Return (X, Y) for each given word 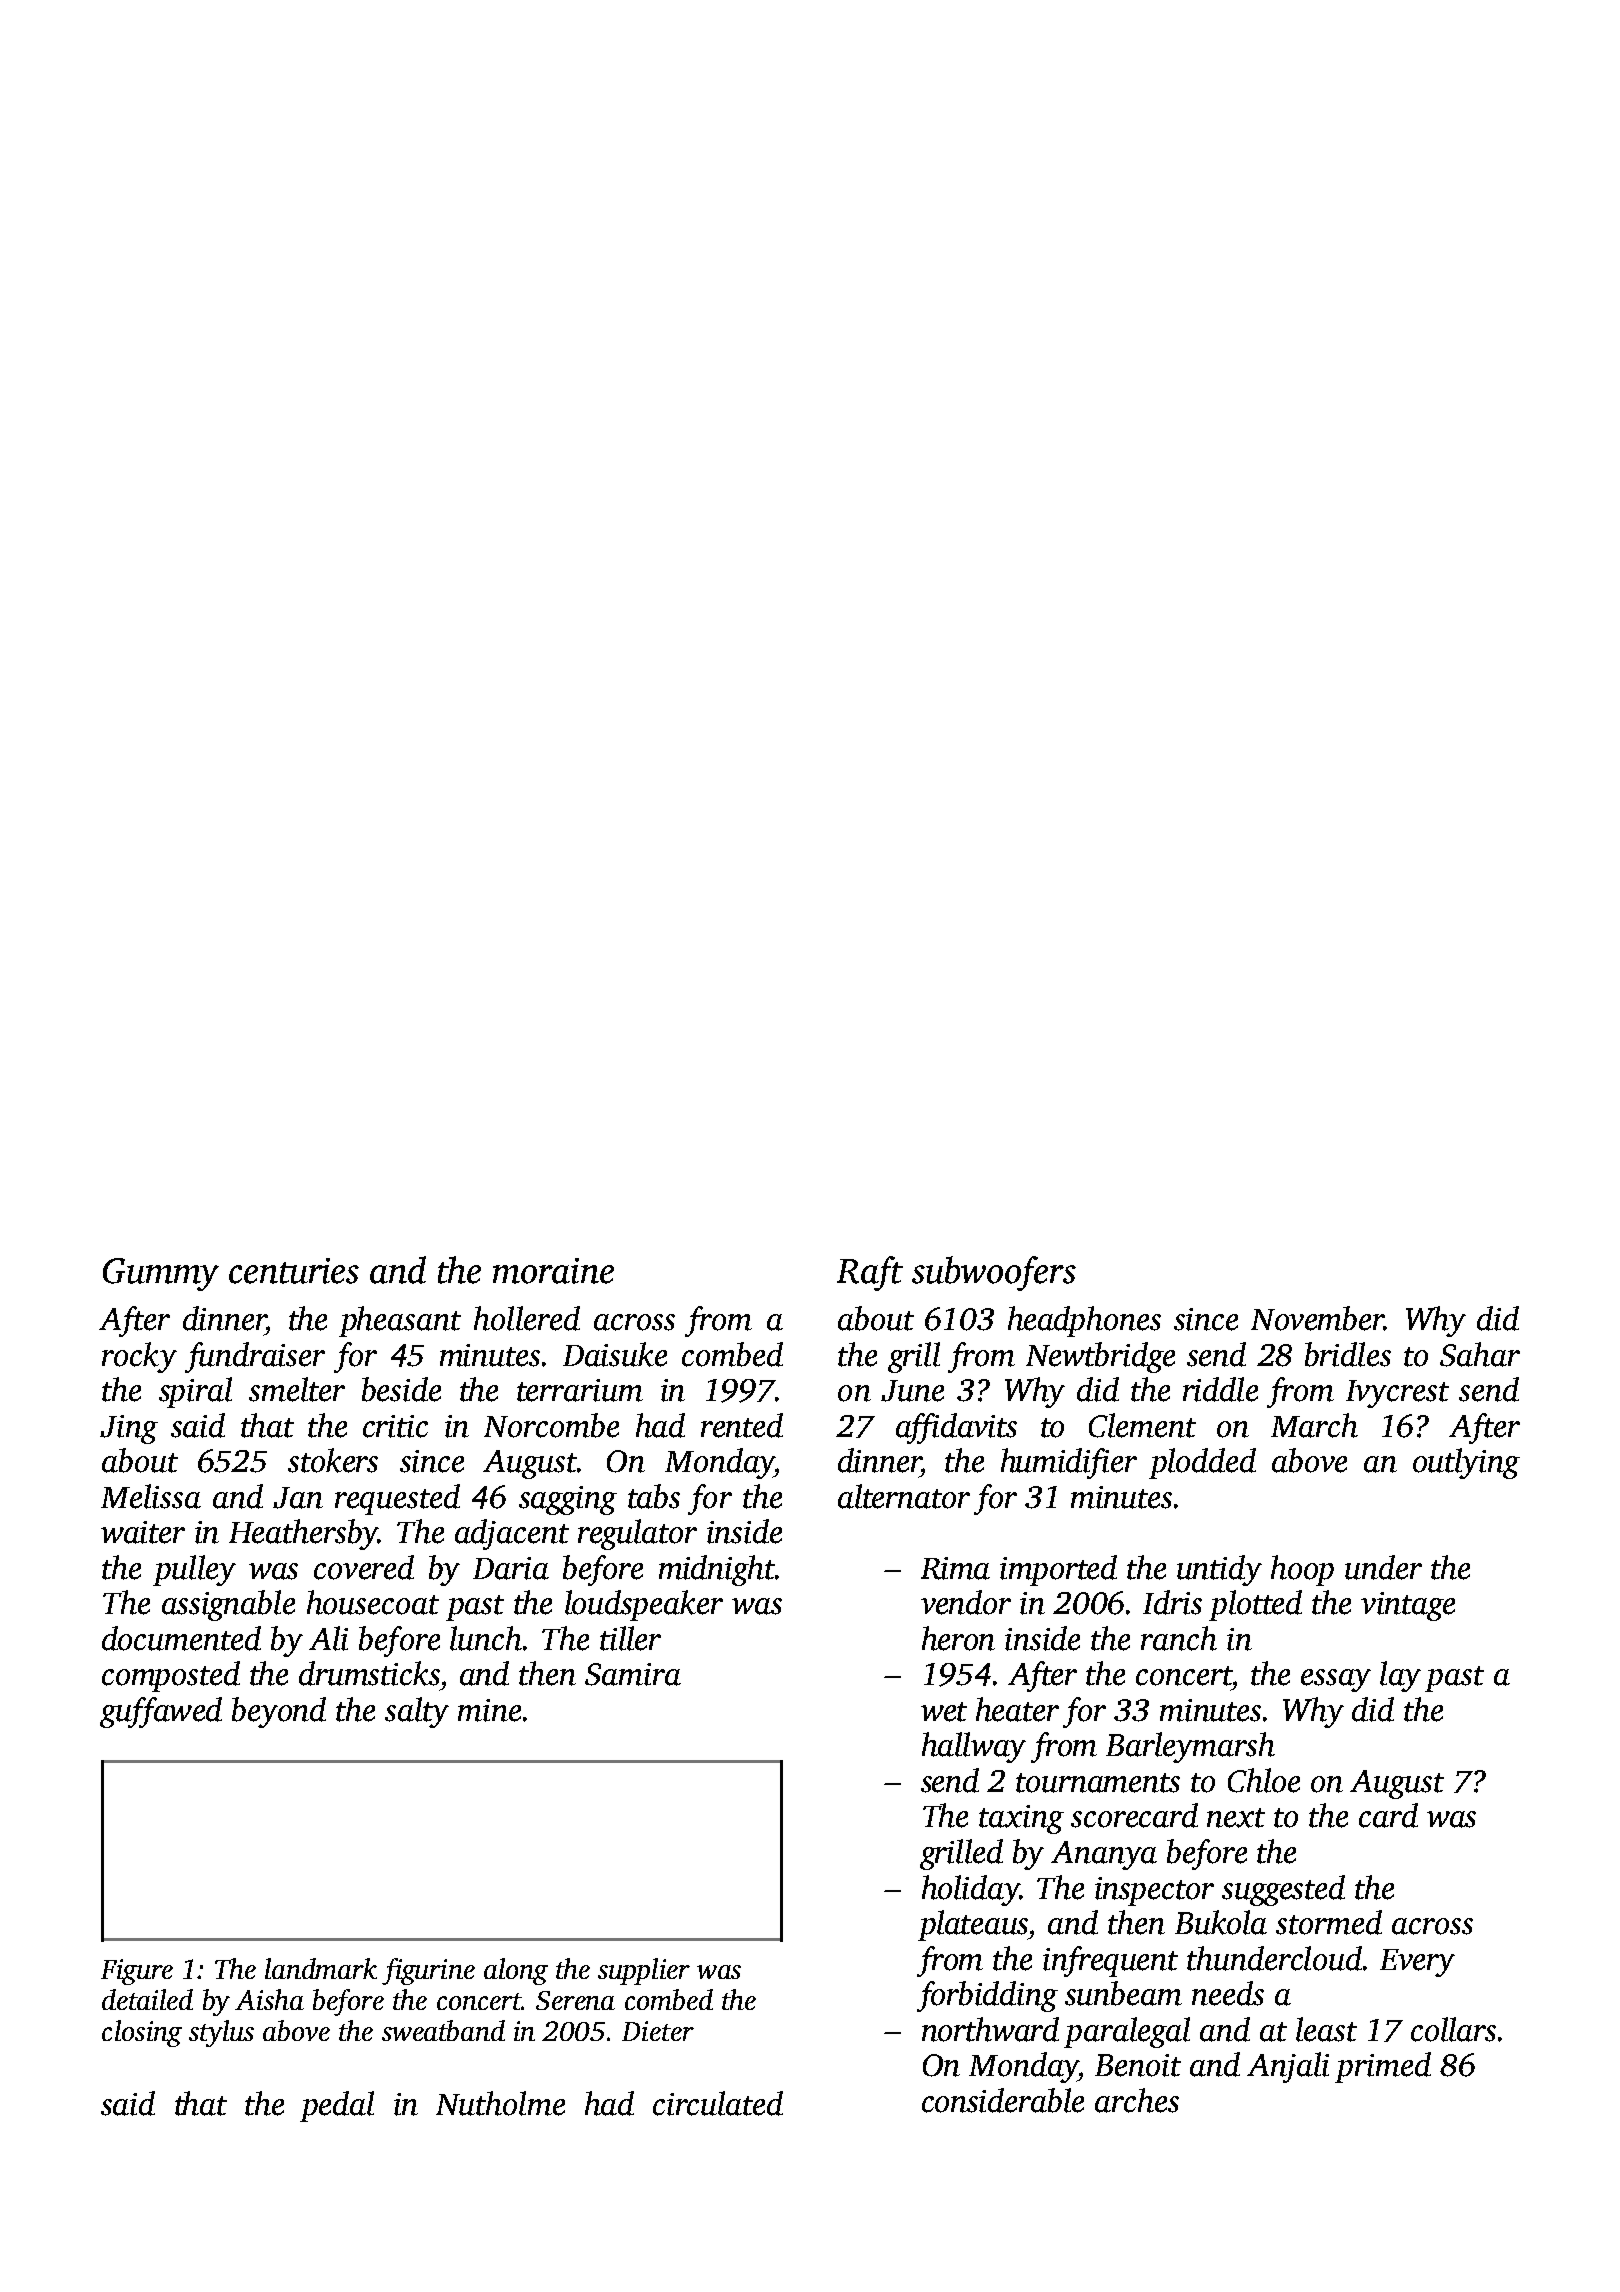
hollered (527, 1318)
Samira (633, 1674)
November (1317, 1318)
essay (1336, 1680)
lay (1400, 1676)
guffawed (161, 1712)
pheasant (400, 1321)
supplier (644, 1971)
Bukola (1221, 1922)
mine (489, 1710)
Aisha (269, 1999)
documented (181, 1638)
